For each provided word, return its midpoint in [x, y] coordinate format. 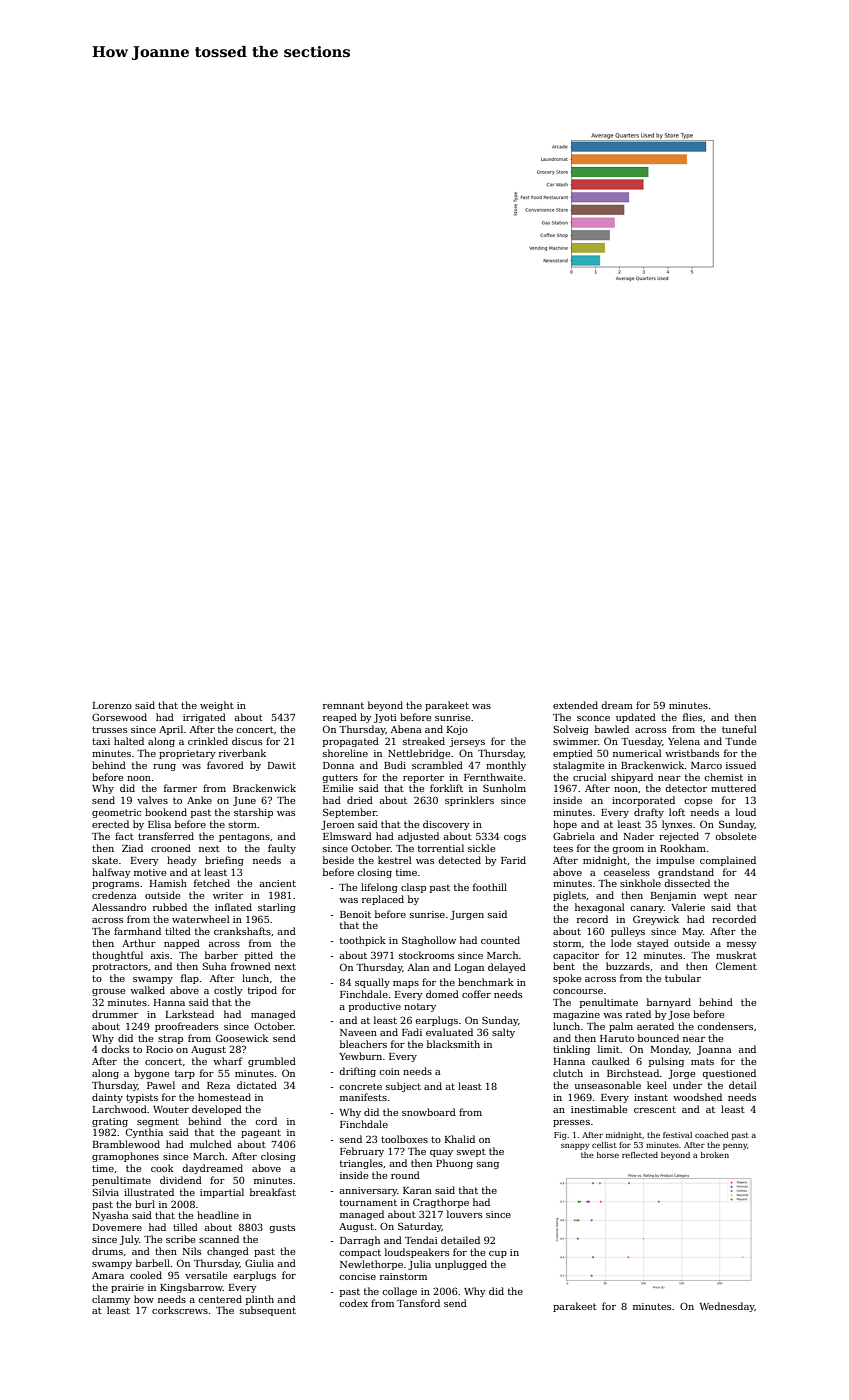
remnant [343, 705]
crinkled [208, 741]
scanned [219, 1239]
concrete [360, 1086]
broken [715, 1155]
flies [692, 717]
